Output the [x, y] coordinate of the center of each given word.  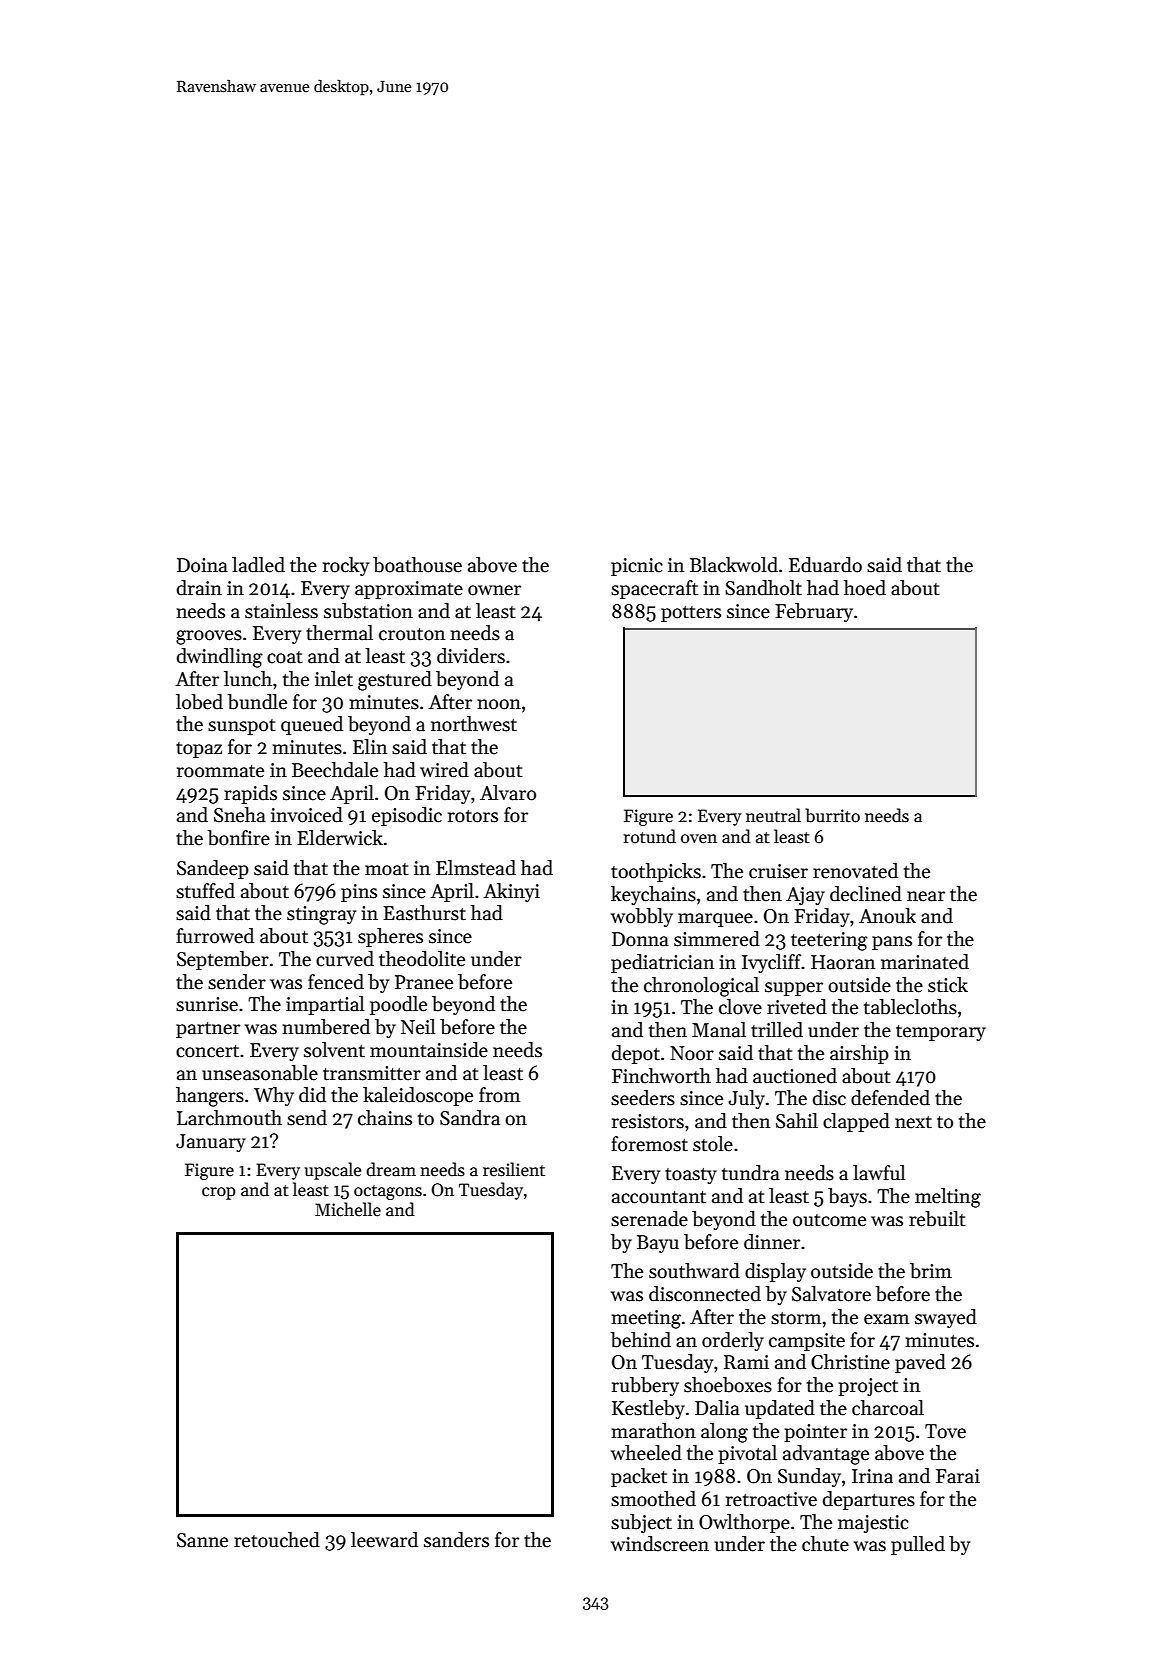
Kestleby [648, 1409]
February [814, 612]
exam [886, 1319]
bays [847, 1197]
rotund [650, 836]
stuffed [205, 891]
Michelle [348, 1209]
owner [494, 590]
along [724, 1433]
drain [199, 588]
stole [713, 1144]
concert [207, 1051]
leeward [384, 1540]
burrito [833, 815]
